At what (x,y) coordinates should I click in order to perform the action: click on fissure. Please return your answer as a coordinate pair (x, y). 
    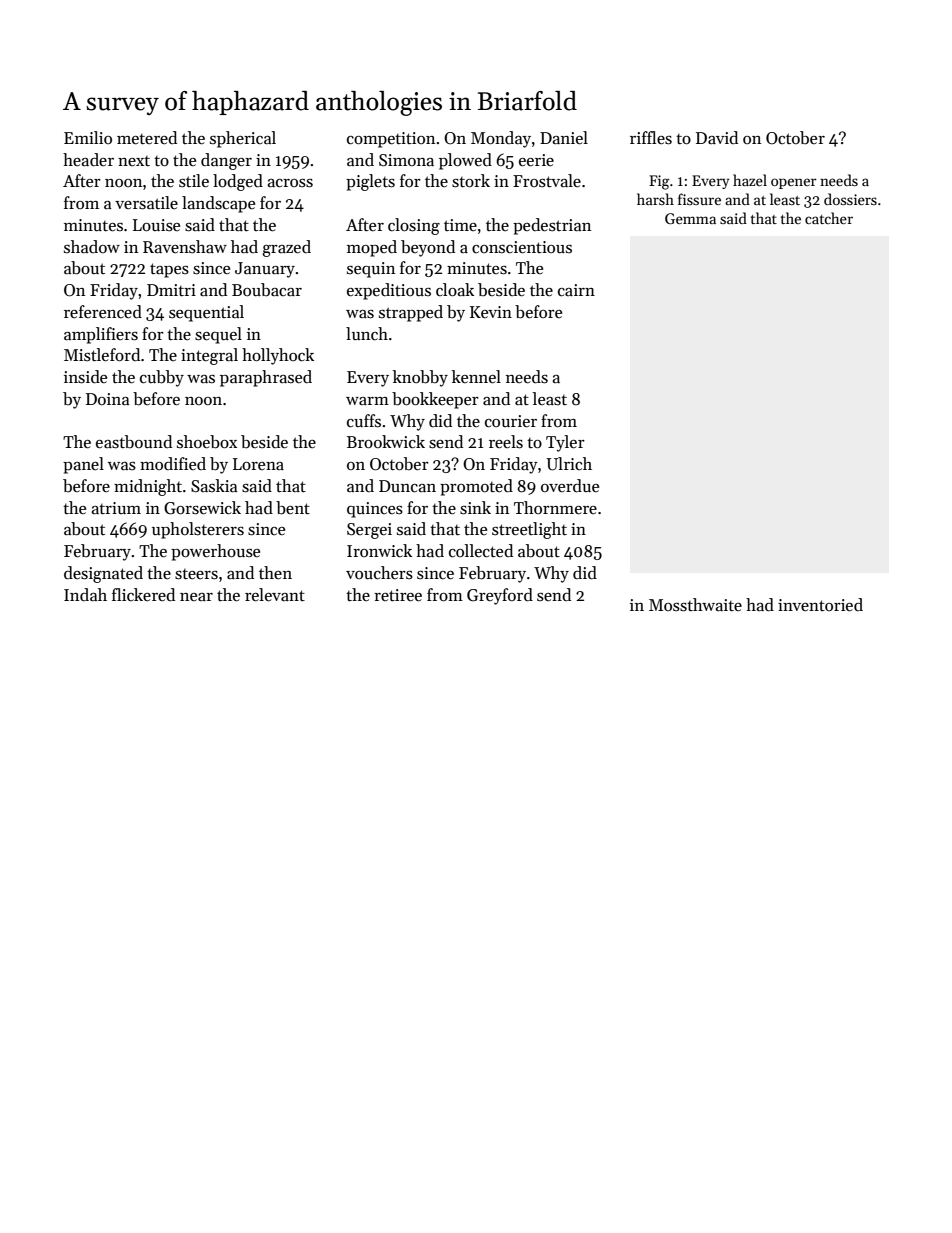
    Looking at the image, I should click on (699, 199).
